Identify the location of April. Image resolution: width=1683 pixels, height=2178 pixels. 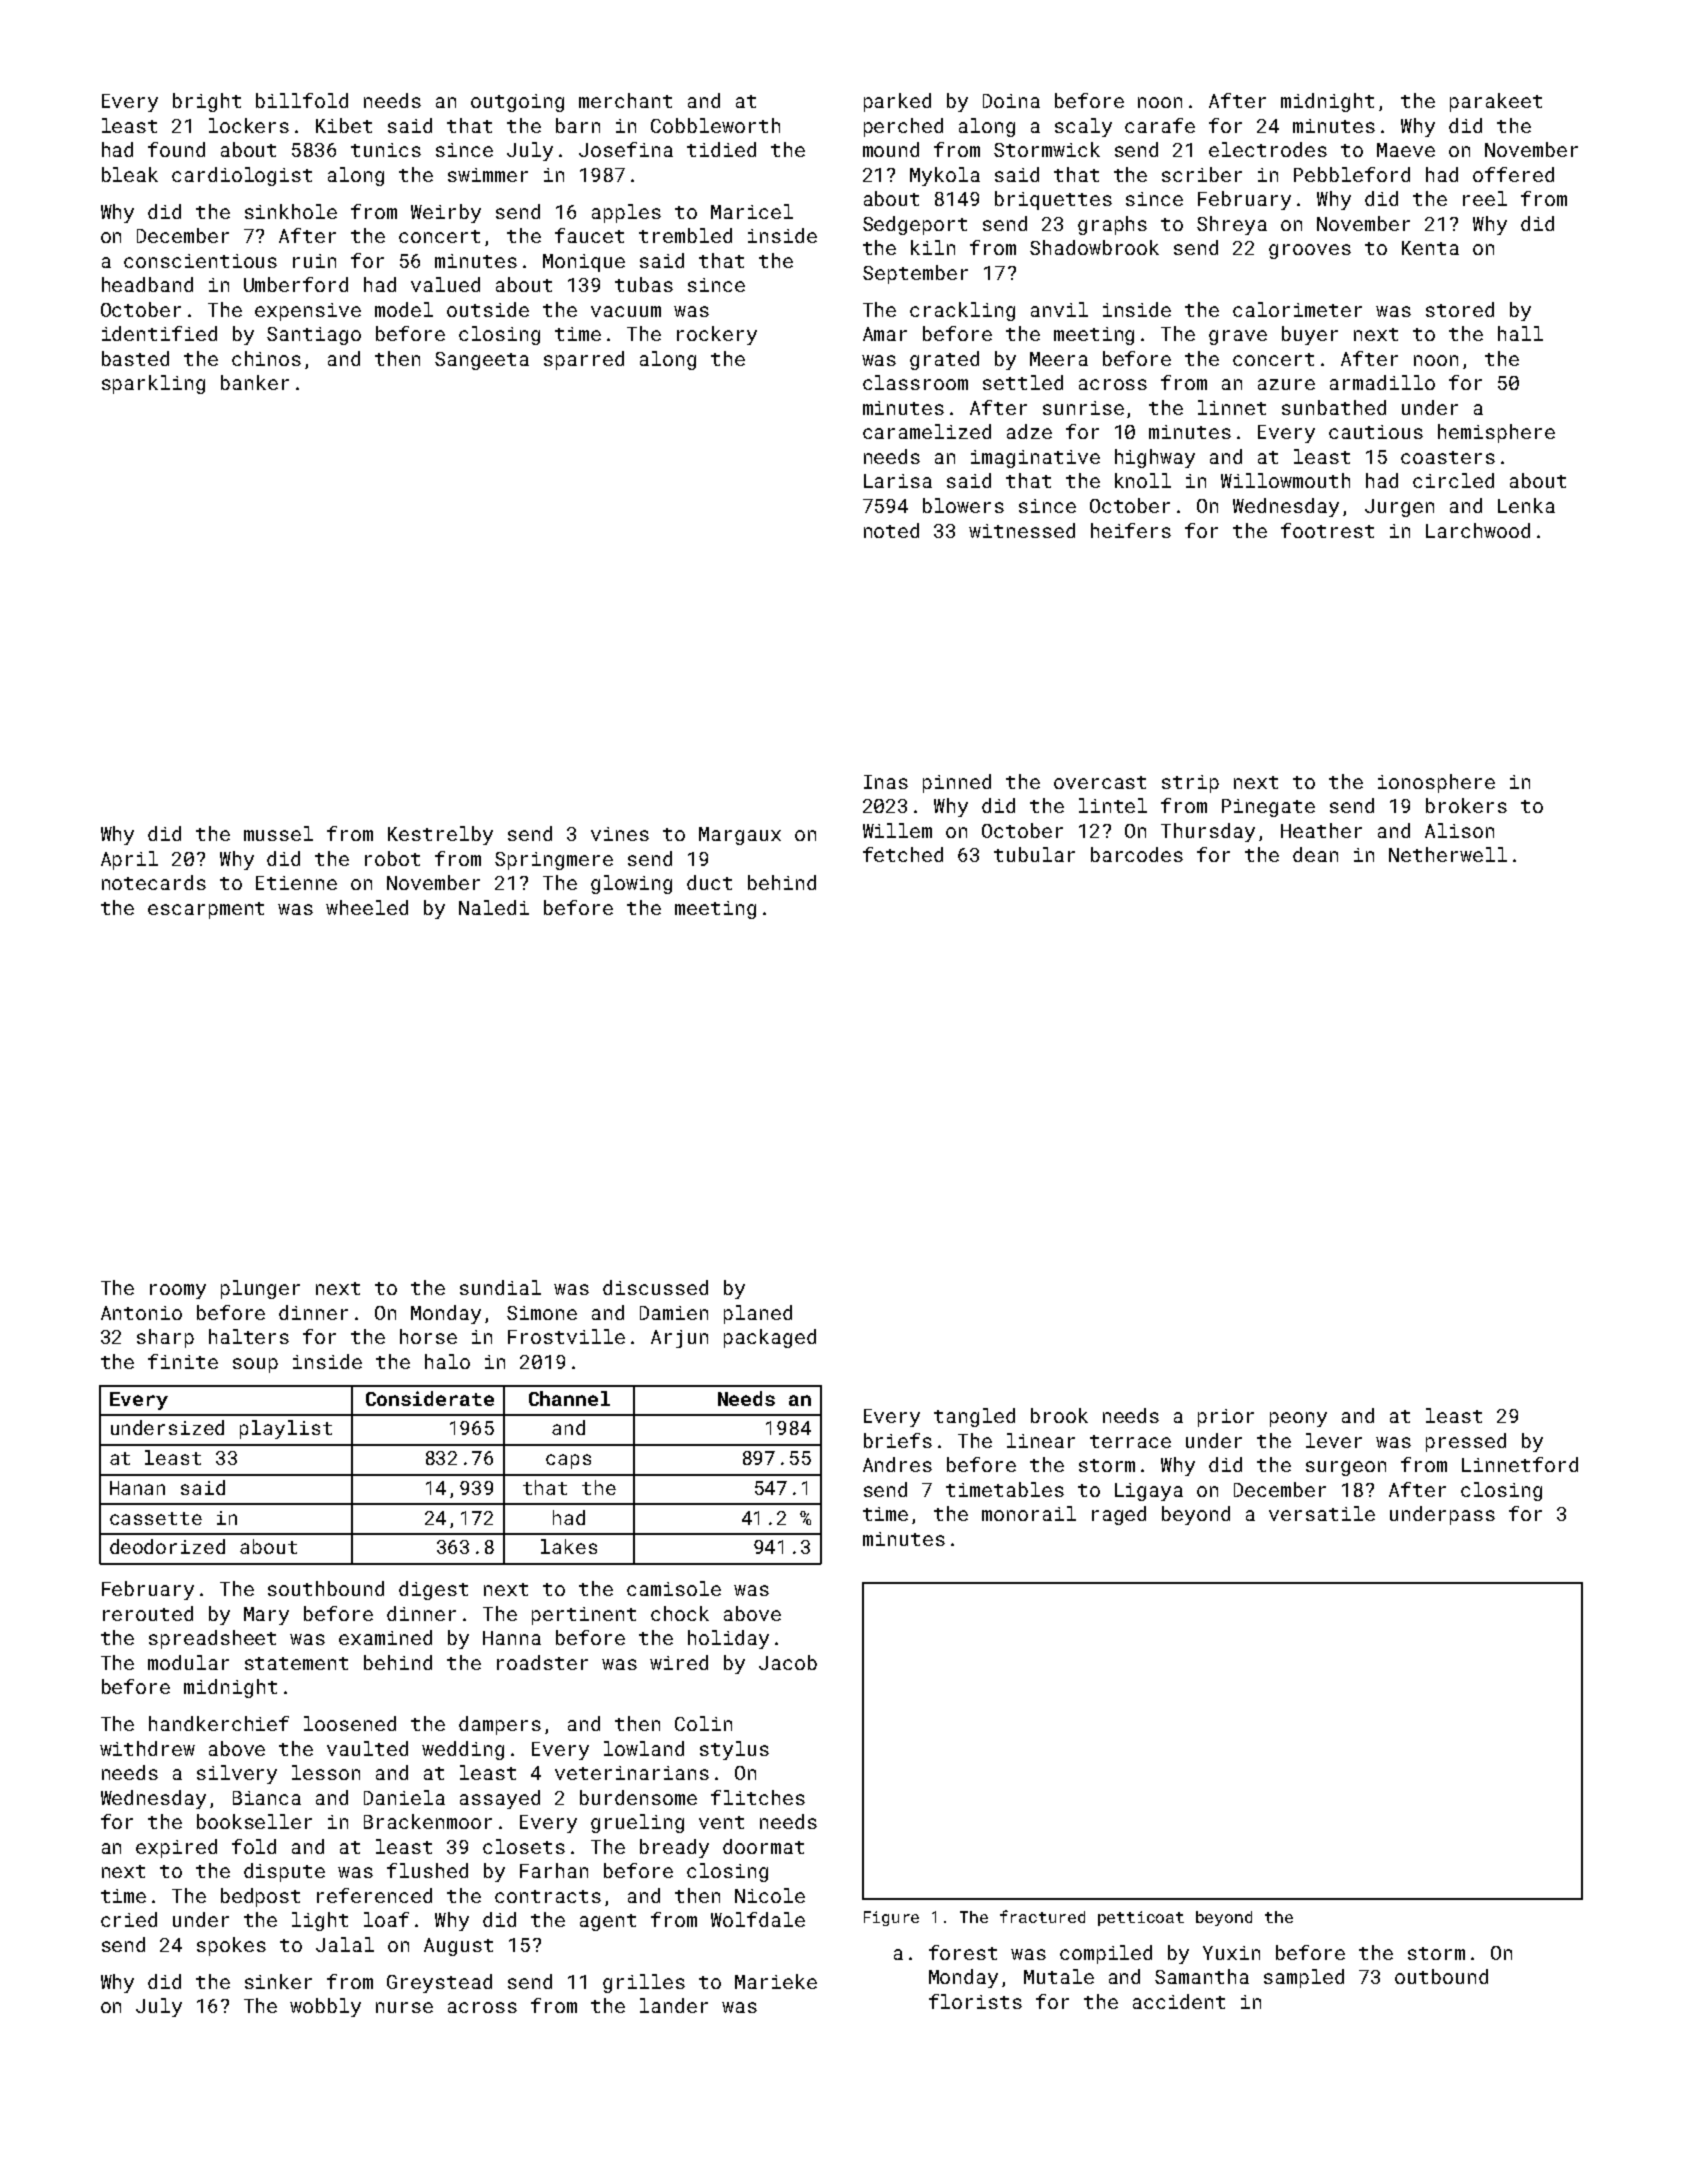
(129, 860).
